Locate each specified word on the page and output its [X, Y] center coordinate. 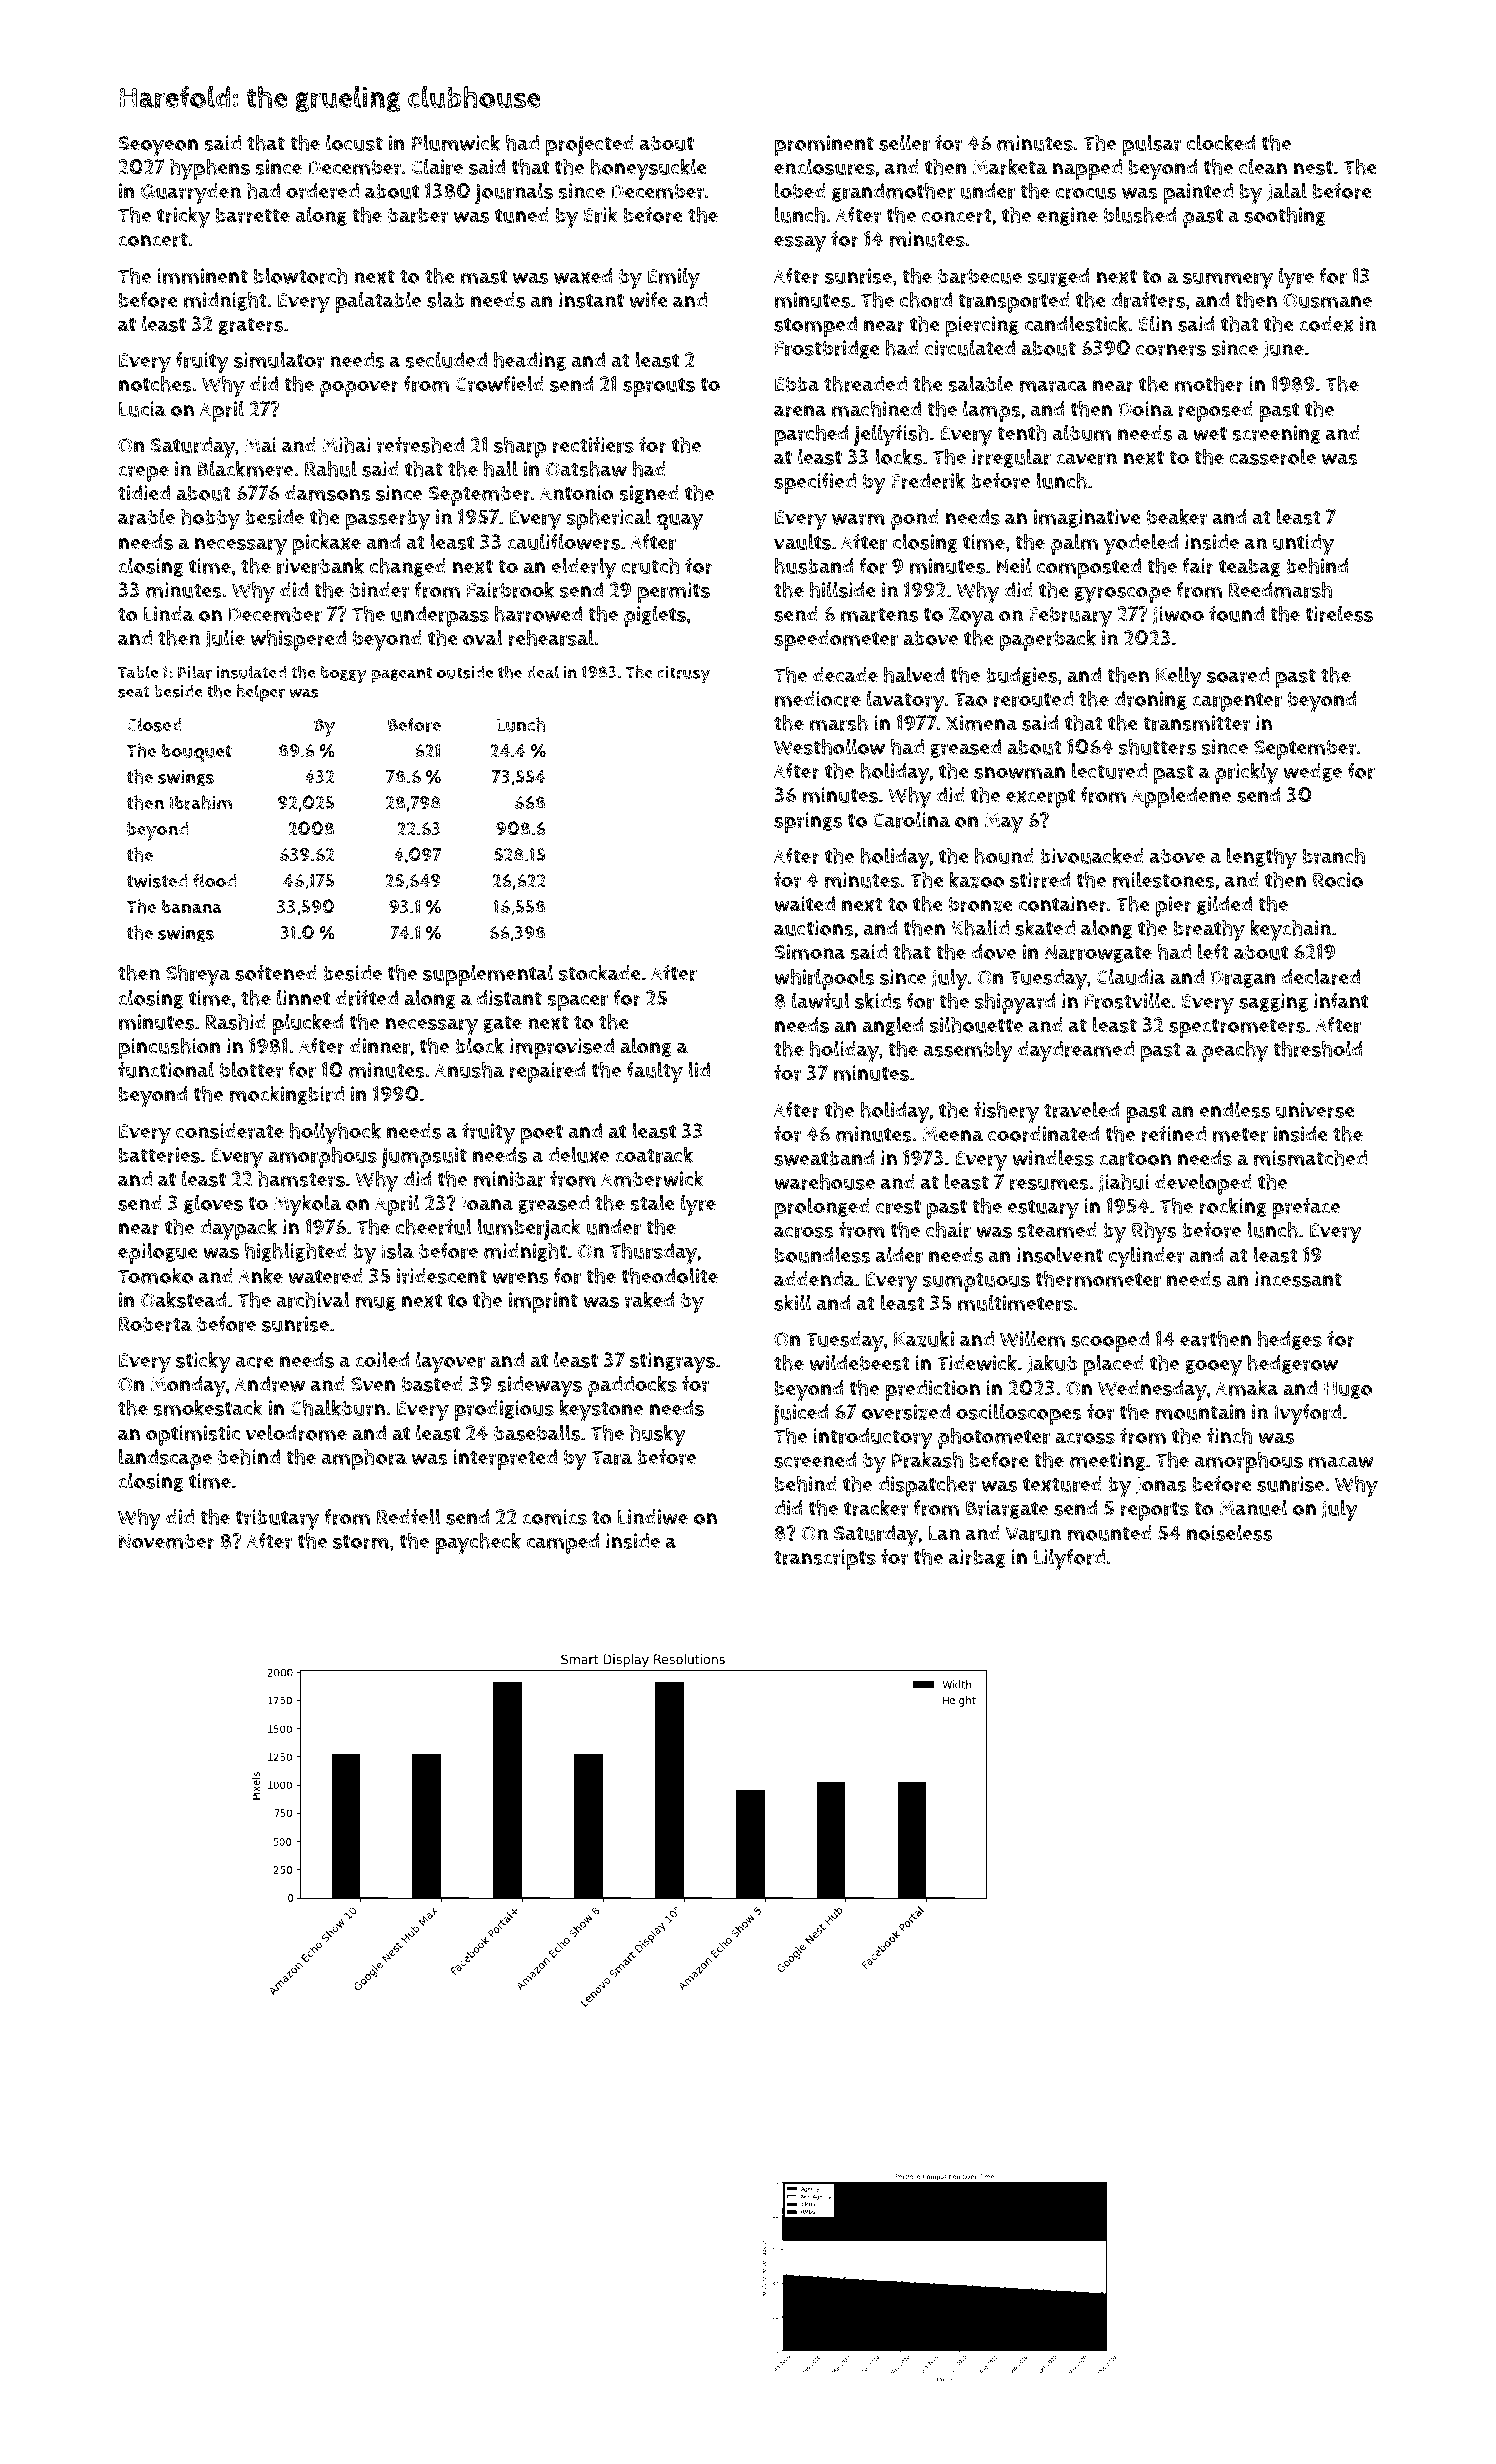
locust [354, 142]
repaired [547, 1072]
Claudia [1131, 976]
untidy [1303, 545]
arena [800, 411]
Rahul [331, 468]
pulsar [1152, 145]
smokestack [208, 1407]
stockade [600, 972]
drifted [367, 998]
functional [166, 1069]
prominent [824, 145]
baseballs [537, 1433]
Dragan [1243, 979]
